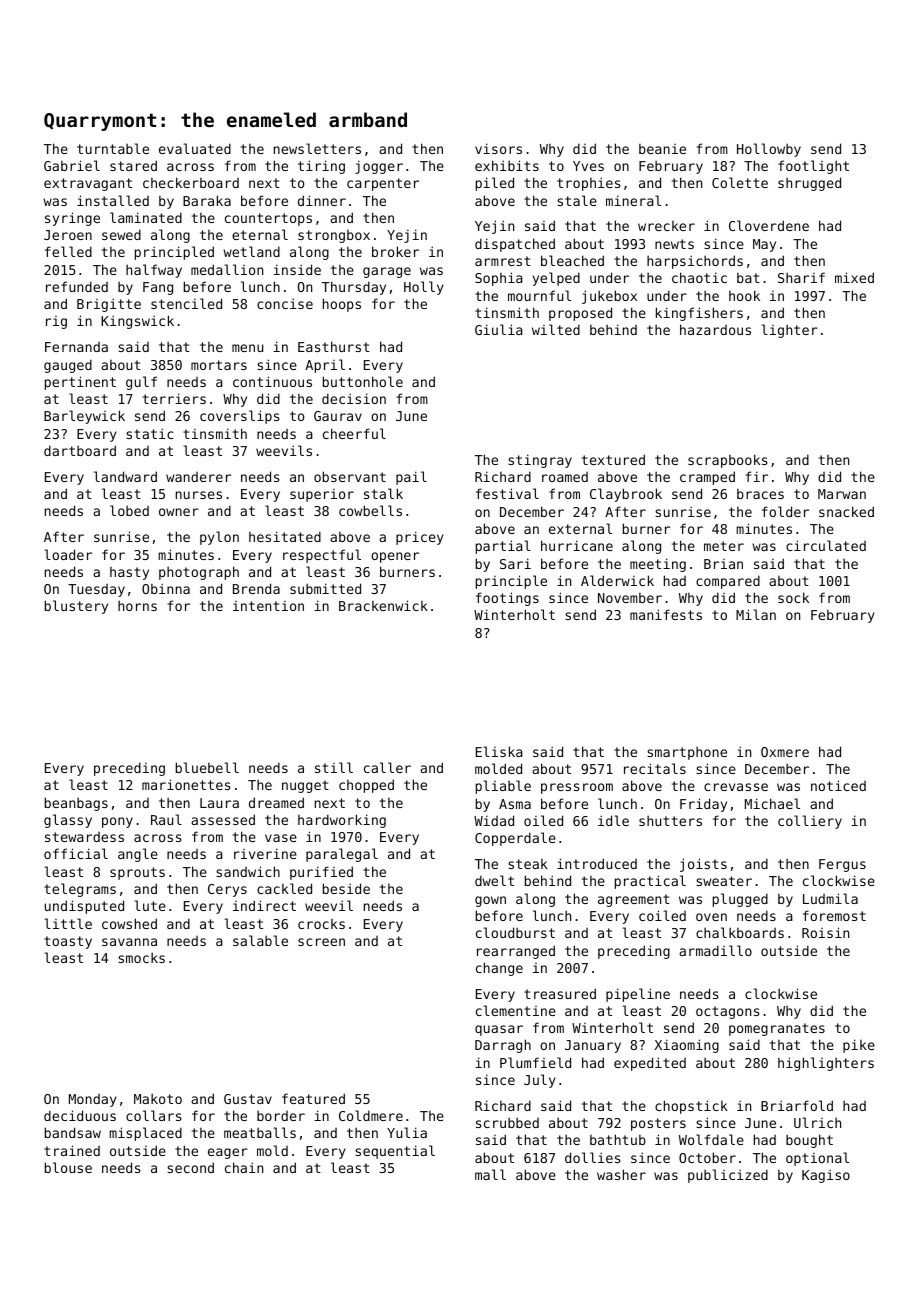 Image resolution: width=924 pixels, height=1308 pixels. I want to click on official, so click(76, 853).
